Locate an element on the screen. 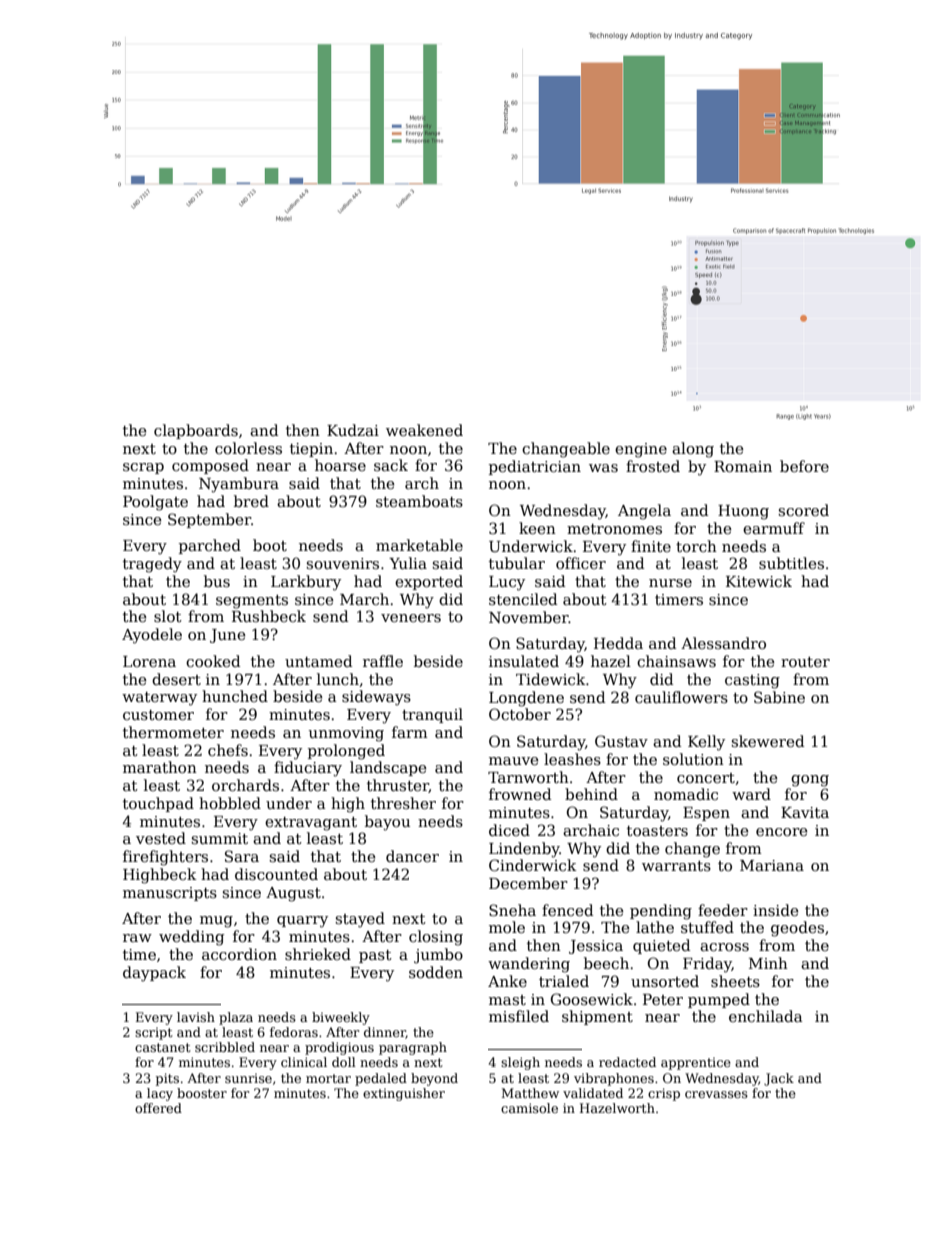  mug is located at coordinates (216, 922).
